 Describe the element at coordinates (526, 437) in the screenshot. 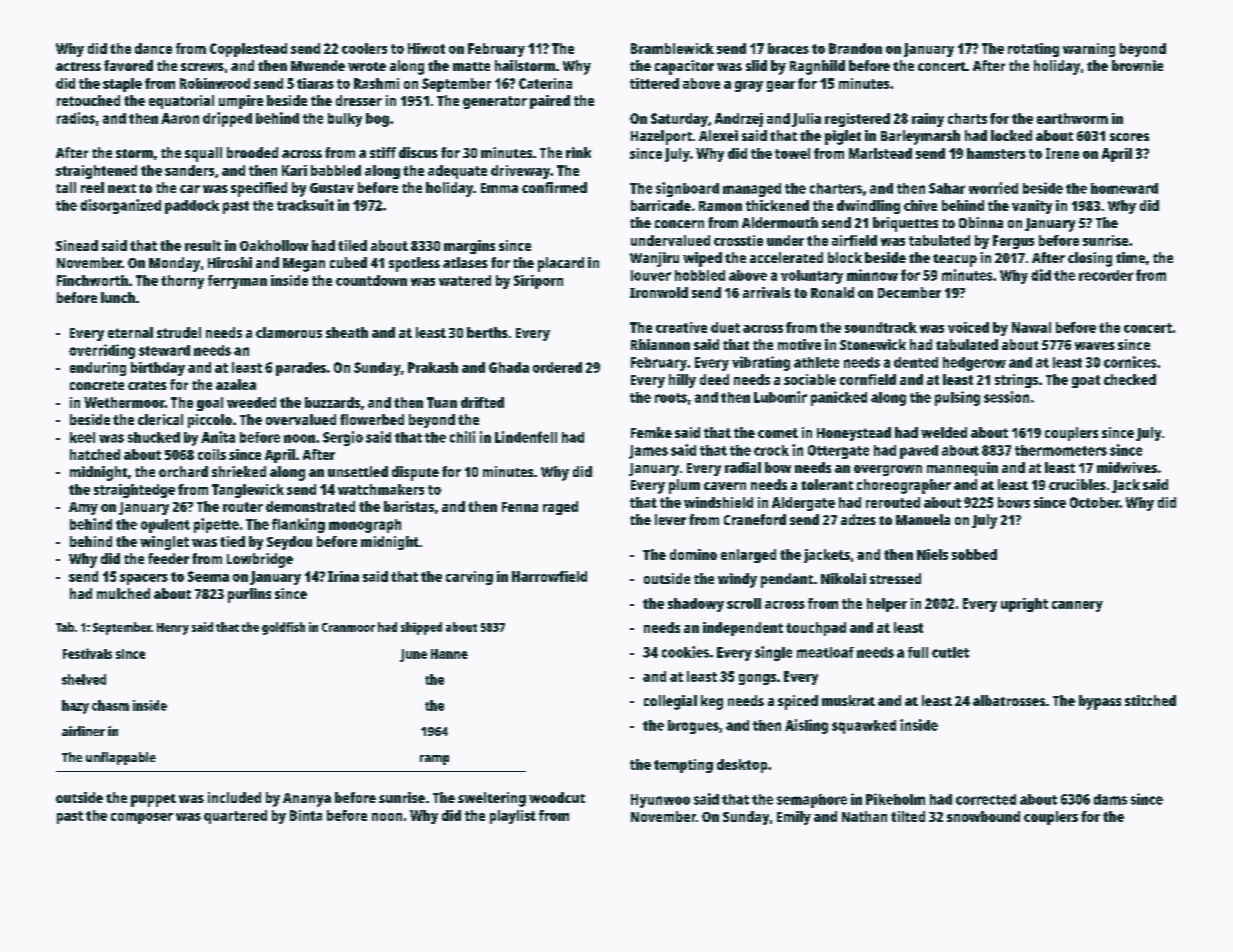

I see `Lindenfell` at that location.
